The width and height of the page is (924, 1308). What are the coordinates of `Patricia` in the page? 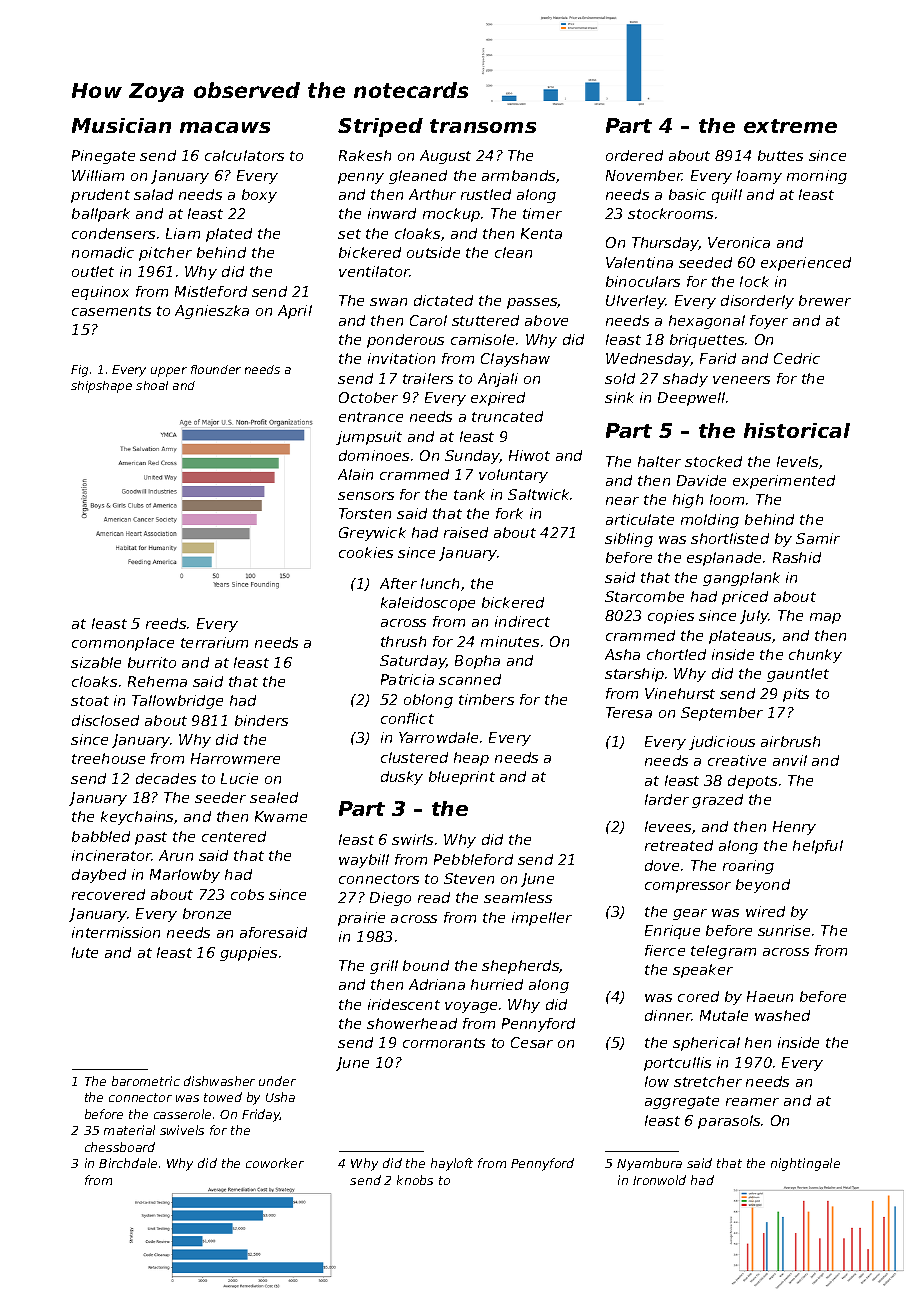 It's located at (407, 679).
